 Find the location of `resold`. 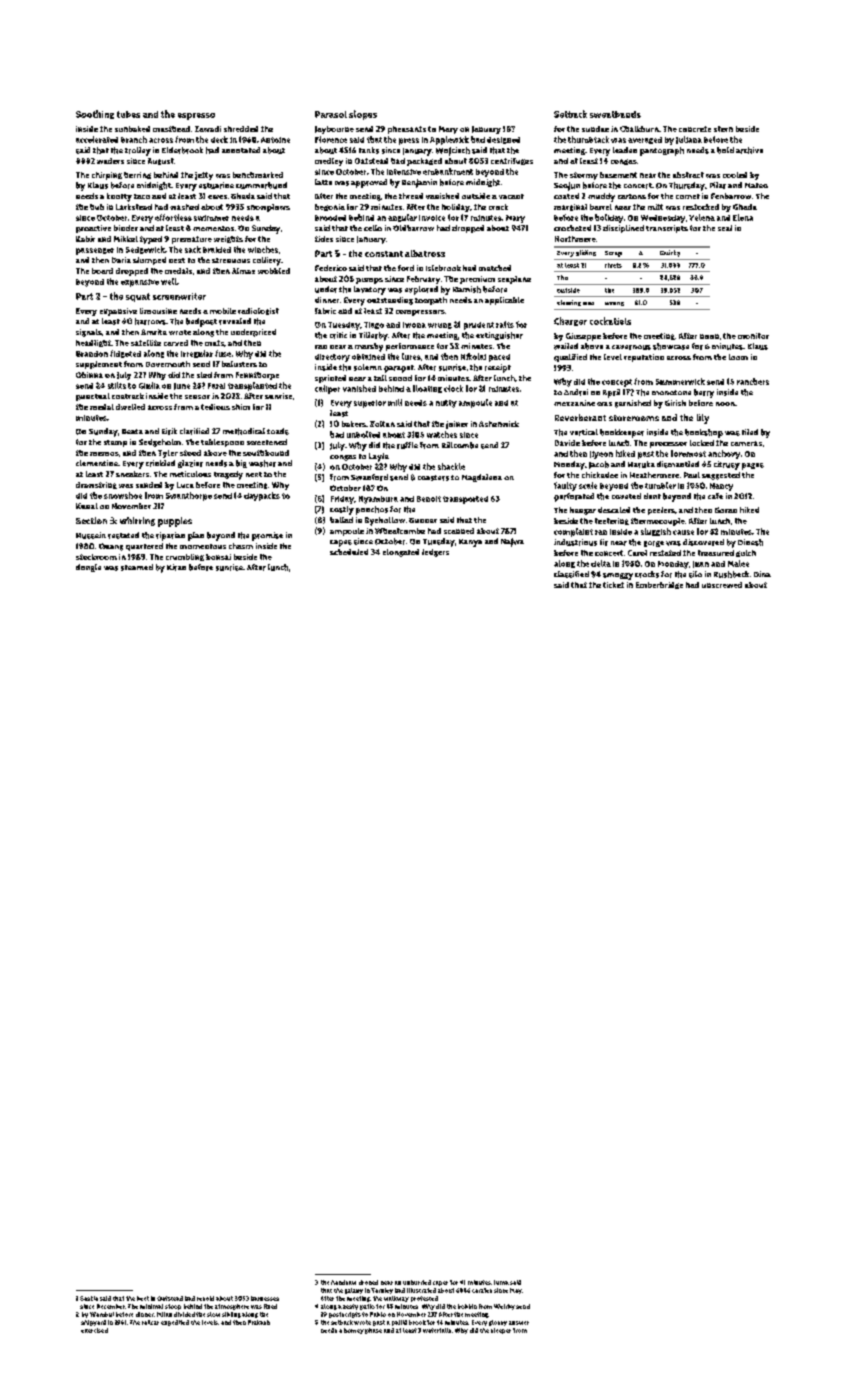

resold is located at coordinates (205, 1298).
